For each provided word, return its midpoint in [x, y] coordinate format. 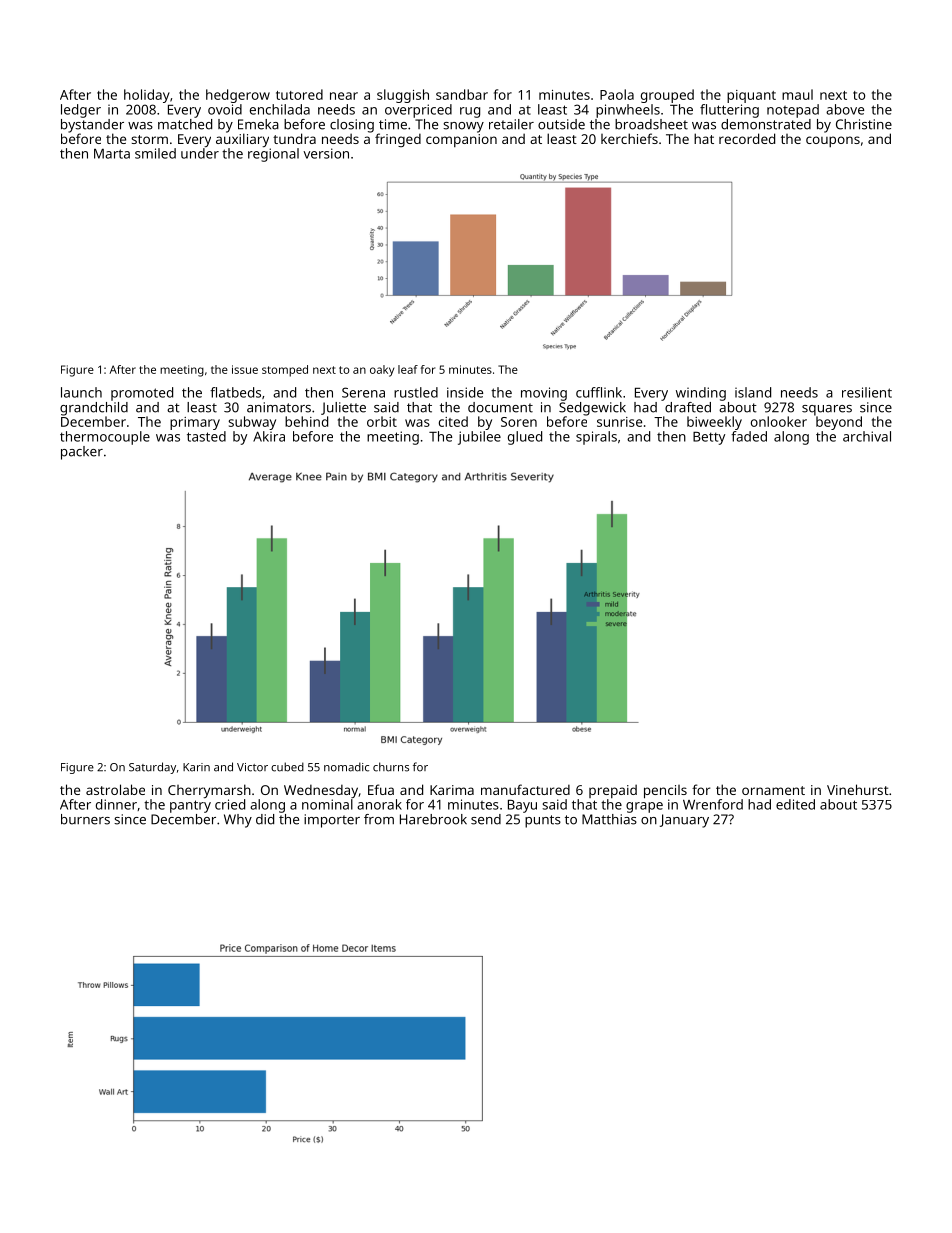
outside [561, 124]
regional [273, 155]
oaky [382, 371]
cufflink [599, 392]
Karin [196, 767]
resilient [867, 392]
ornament [773, 790]
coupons [833, 141]
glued [525, 438]
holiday [147, 96]
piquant [751, 96]
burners [85, 819]
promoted [142, 394]
